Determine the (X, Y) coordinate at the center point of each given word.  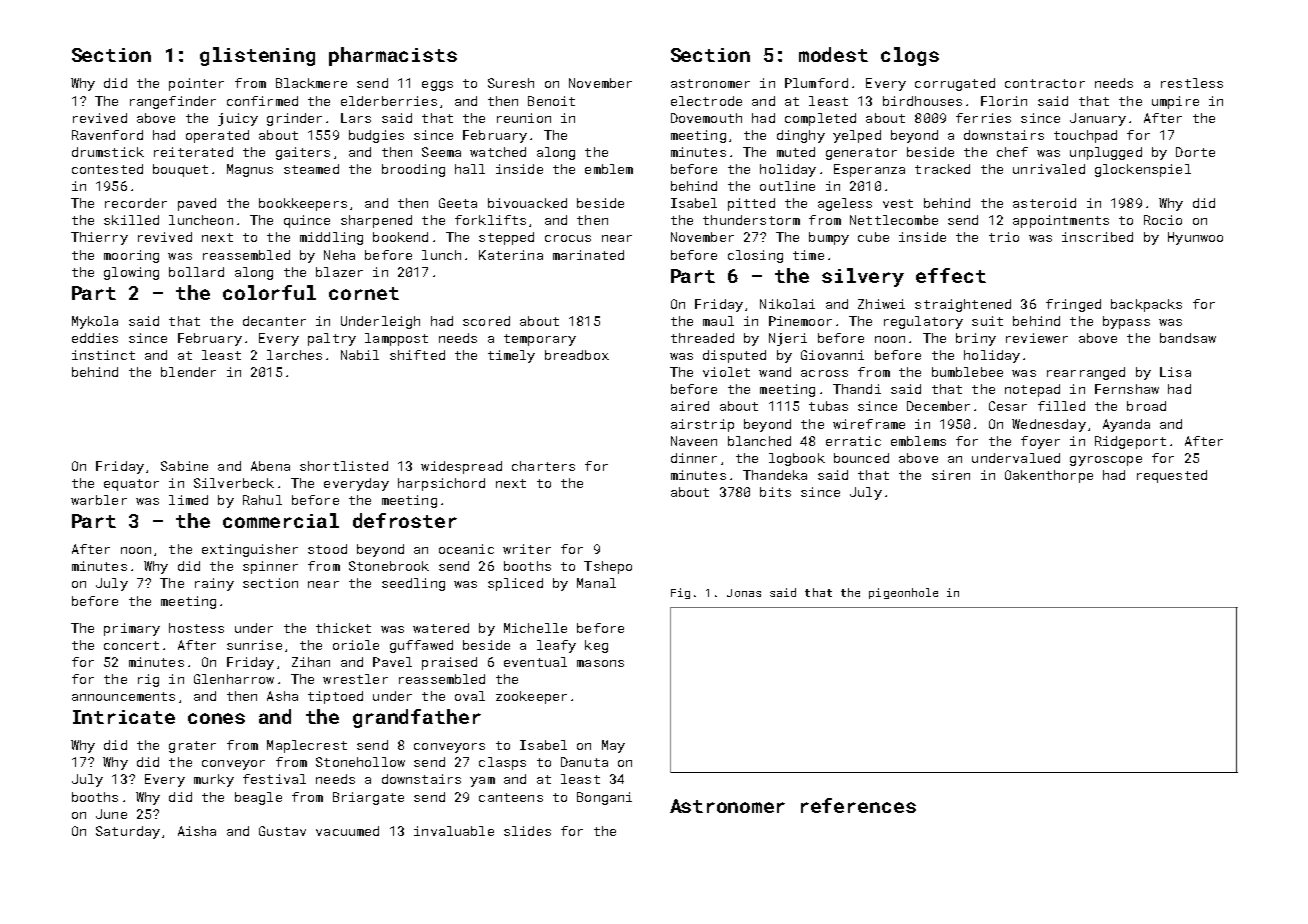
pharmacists (393, 56)
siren (951, 475)
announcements (123, 696)
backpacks (1146, 305)
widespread (461, 467)
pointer (196, 84)
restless (1192, 83)
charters (543, 466)
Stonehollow (360, 762)
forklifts (490, 220)
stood (327, 549)
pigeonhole (903, 593)
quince (307, 221)
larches (294, 355)
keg (596, 646)
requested (1172, 476)
